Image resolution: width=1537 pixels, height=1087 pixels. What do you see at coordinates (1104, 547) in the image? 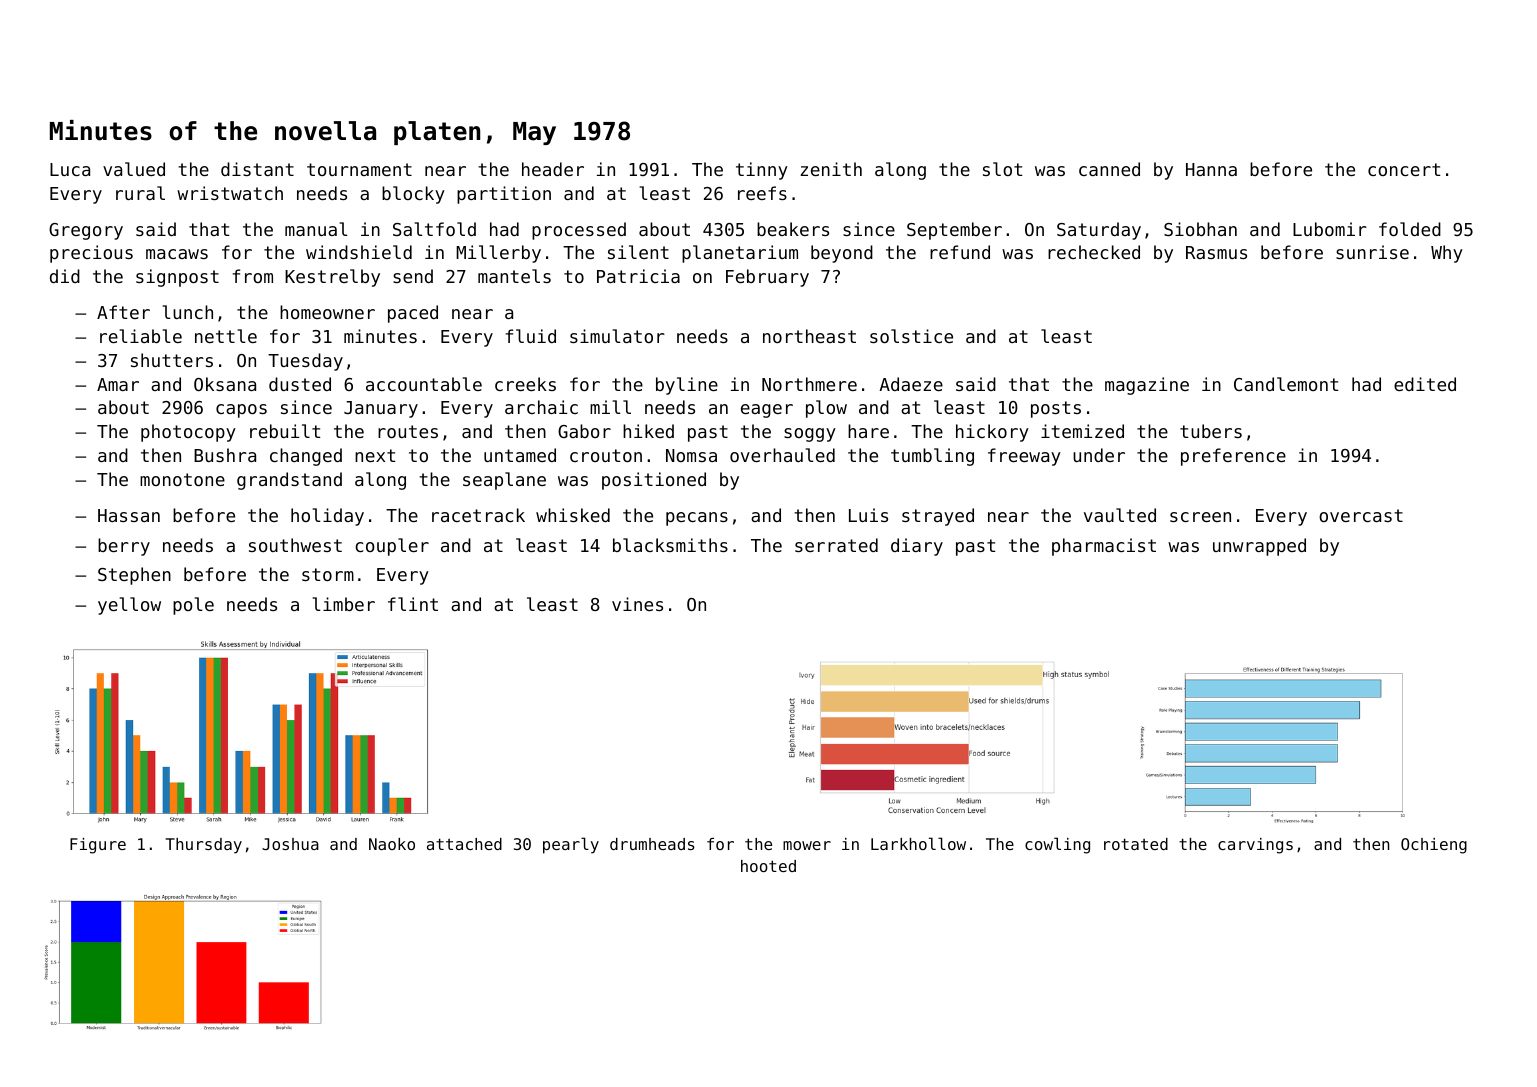
I see `pharmacist` at bounding box center [1104, 547].
